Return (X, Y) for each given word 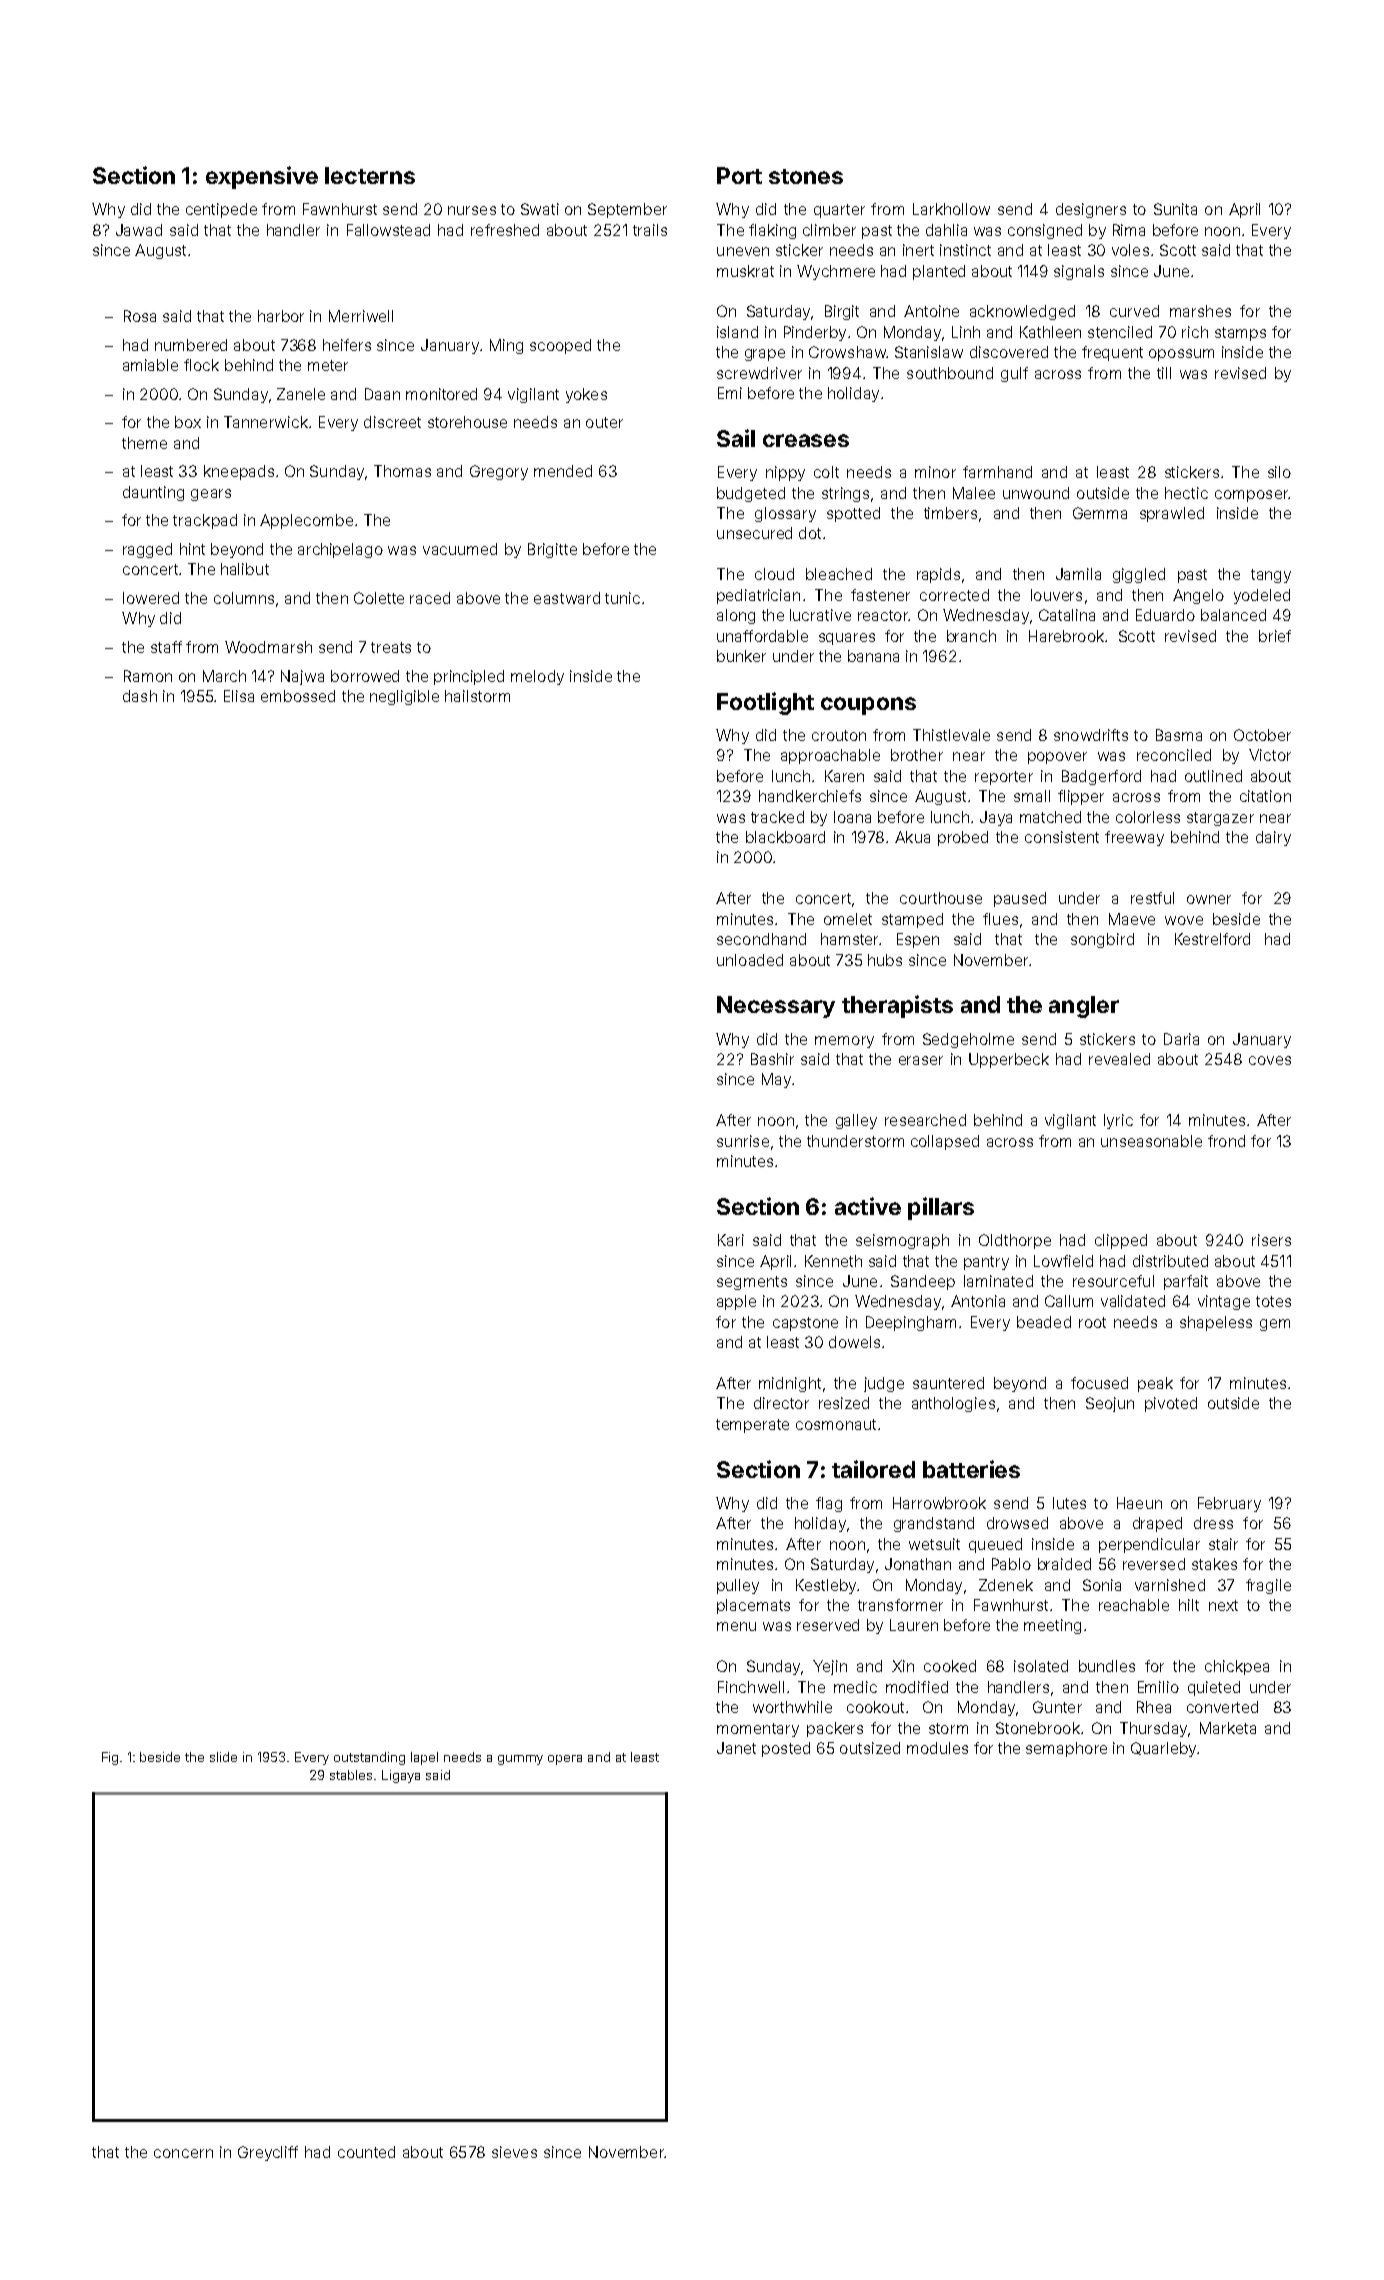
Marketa (1228, 1728)
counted (366, 2152)
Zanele (301, 394)
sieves (514, 2152)
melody (537, 677)
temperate (752, 1426)
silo (1279, 472)
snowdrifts (1091, 735)
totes (1273, 1301)
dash (140, 696)
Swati (540, 209)
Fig (110, 1758)
